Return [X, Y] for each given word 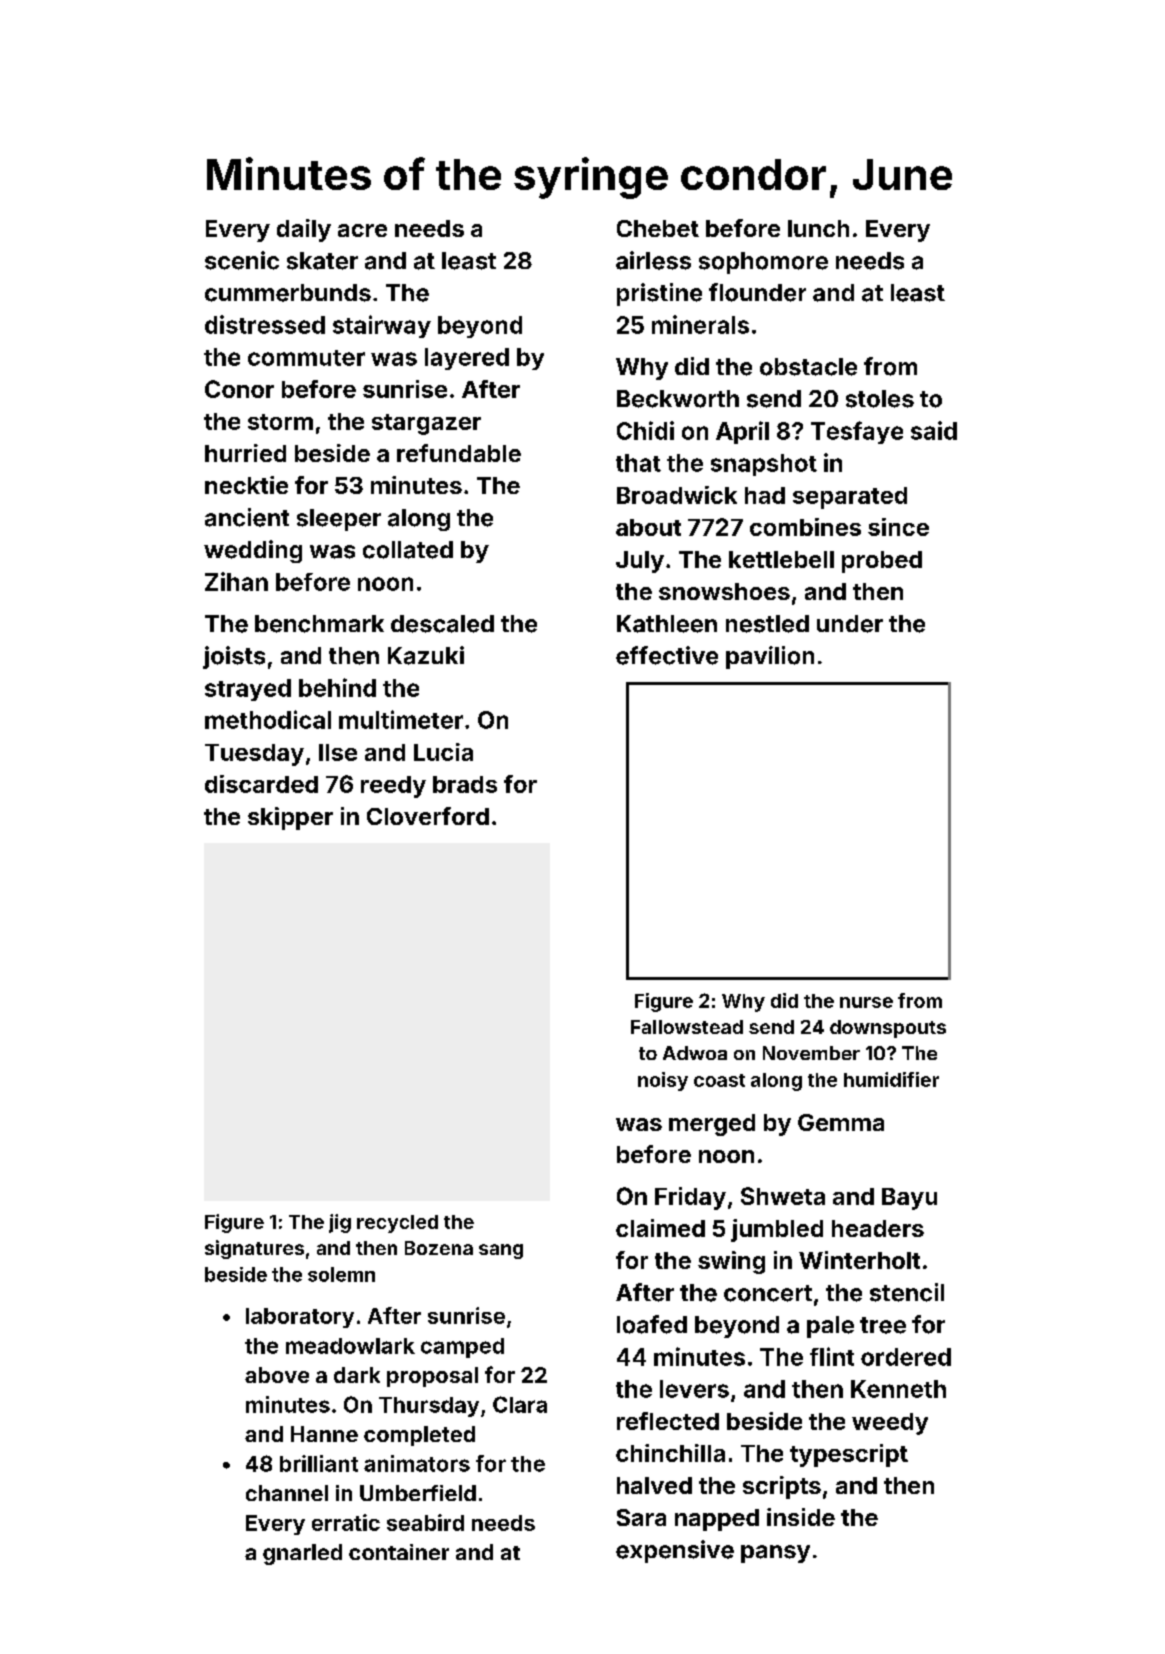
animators [417, 1463]
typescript [849, 1455]
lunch [818, 228]
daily [304, 230]
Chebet [658, 228]
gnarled [302, 1554]
